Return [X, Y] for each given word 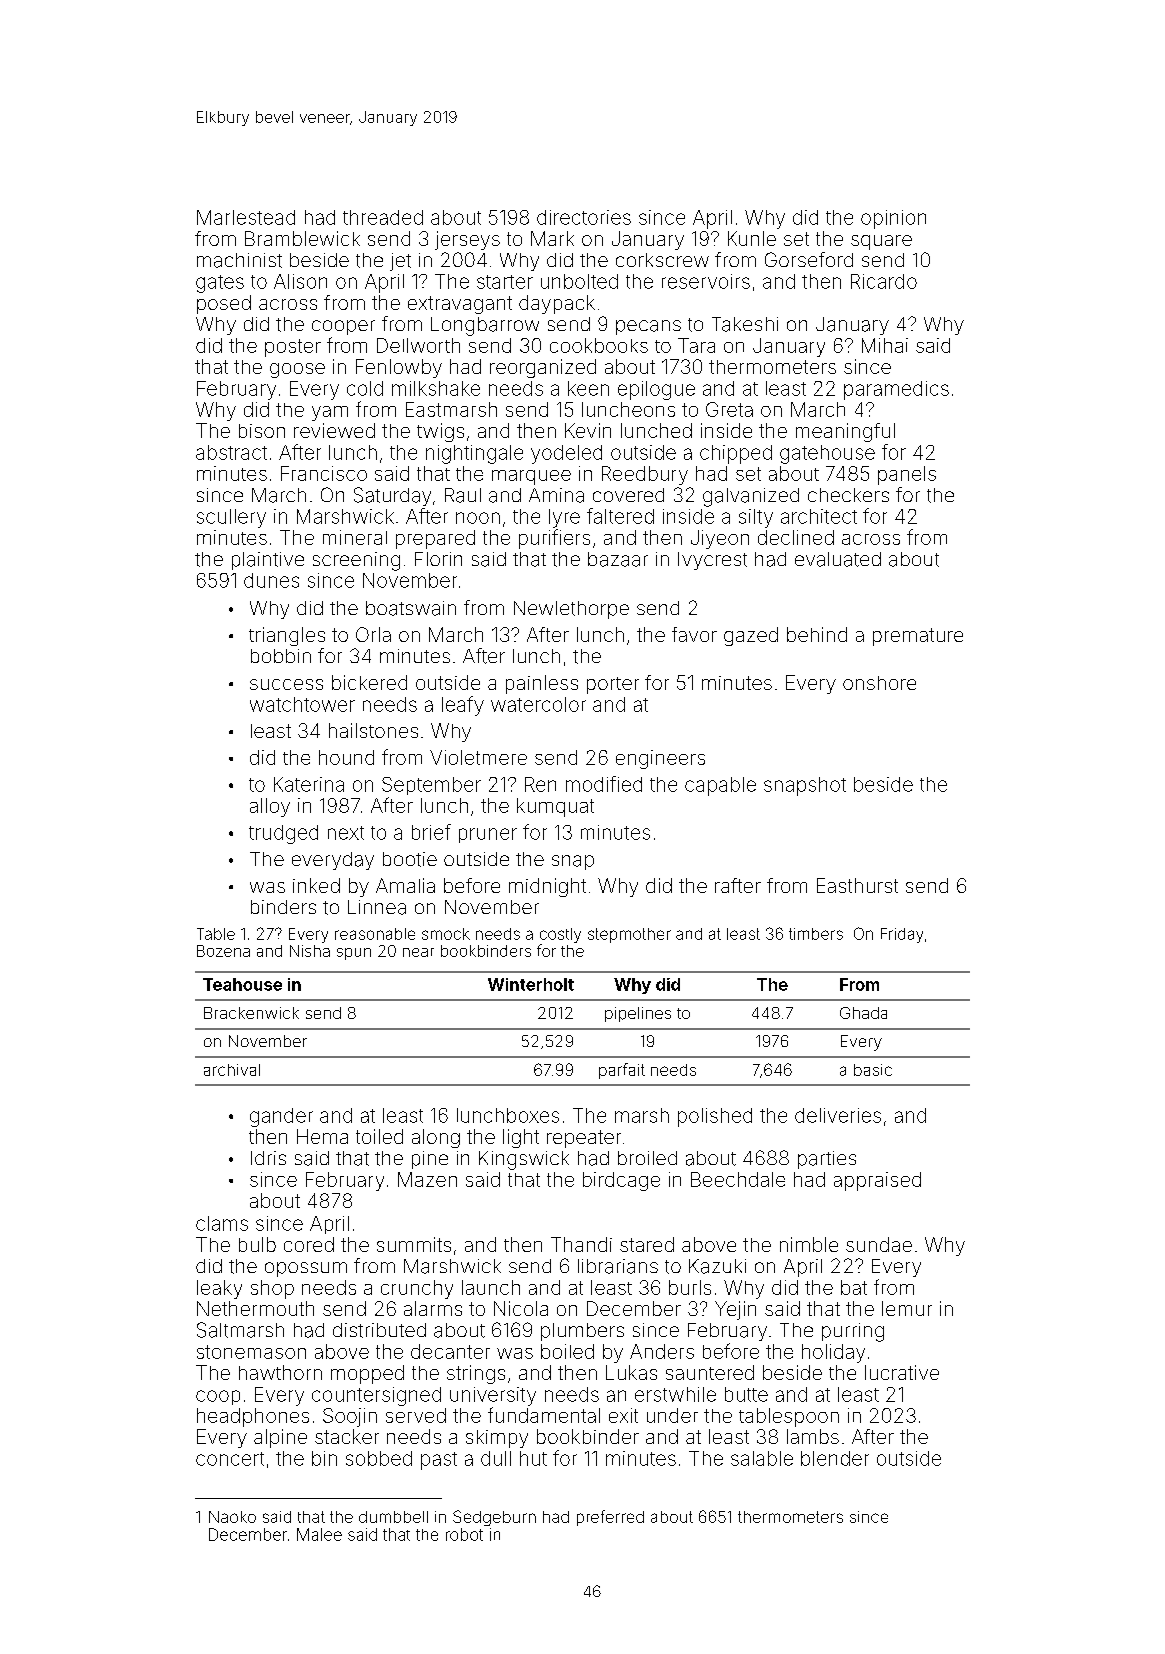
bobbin [281, 656]
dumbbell [393, 1517]
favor [694, 634]
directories [584, 217]
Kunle [752, 238]
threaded [383, 217]
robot [464, 1534]
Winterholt [531, 984]
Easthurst [857, 885]
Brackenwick [251, 1013]
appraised [877, 1181]
